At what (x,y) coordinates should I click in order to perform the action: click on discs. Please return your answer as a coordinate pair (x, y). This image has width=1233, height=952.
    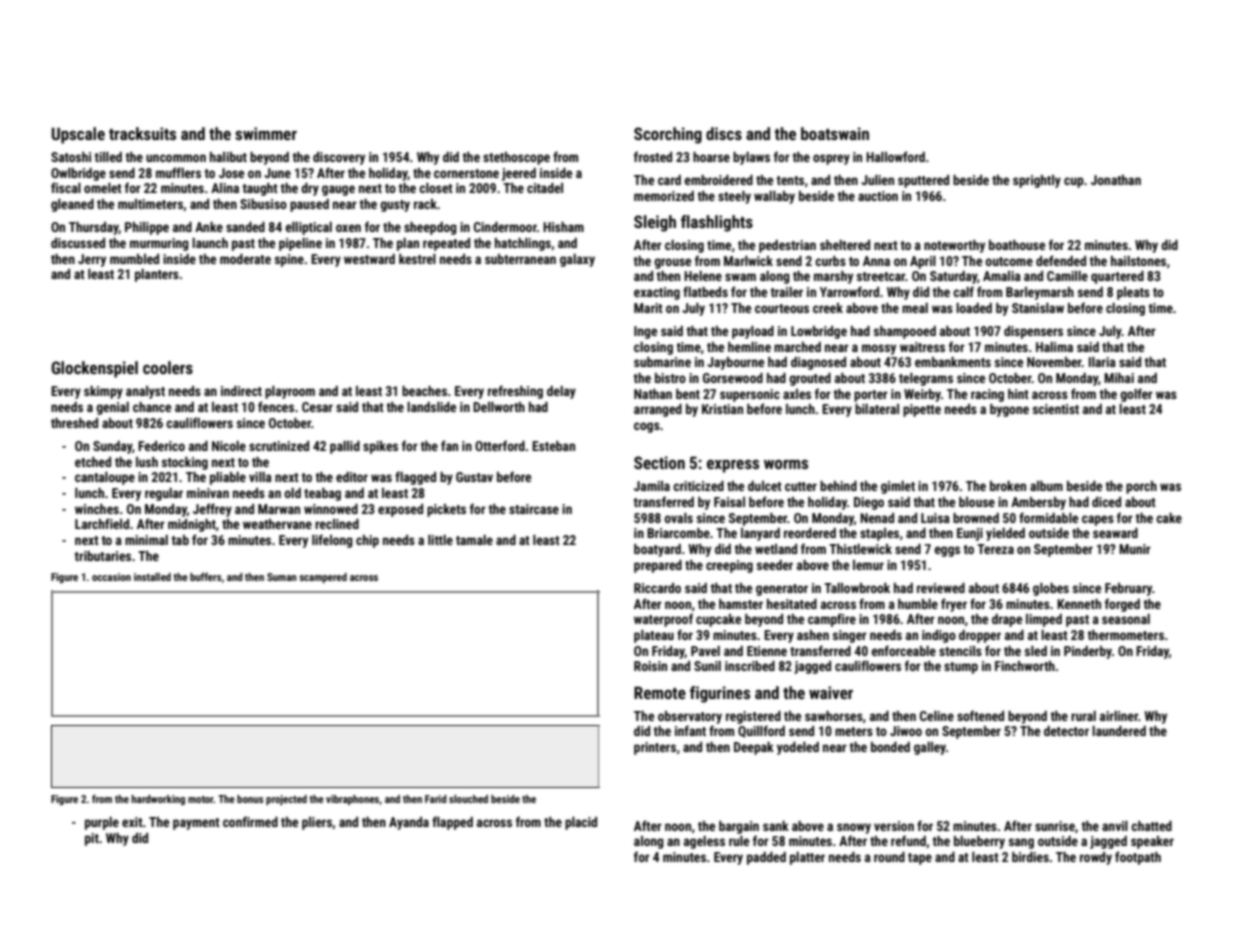
    Looking at the image, I should click on (724, 133).
